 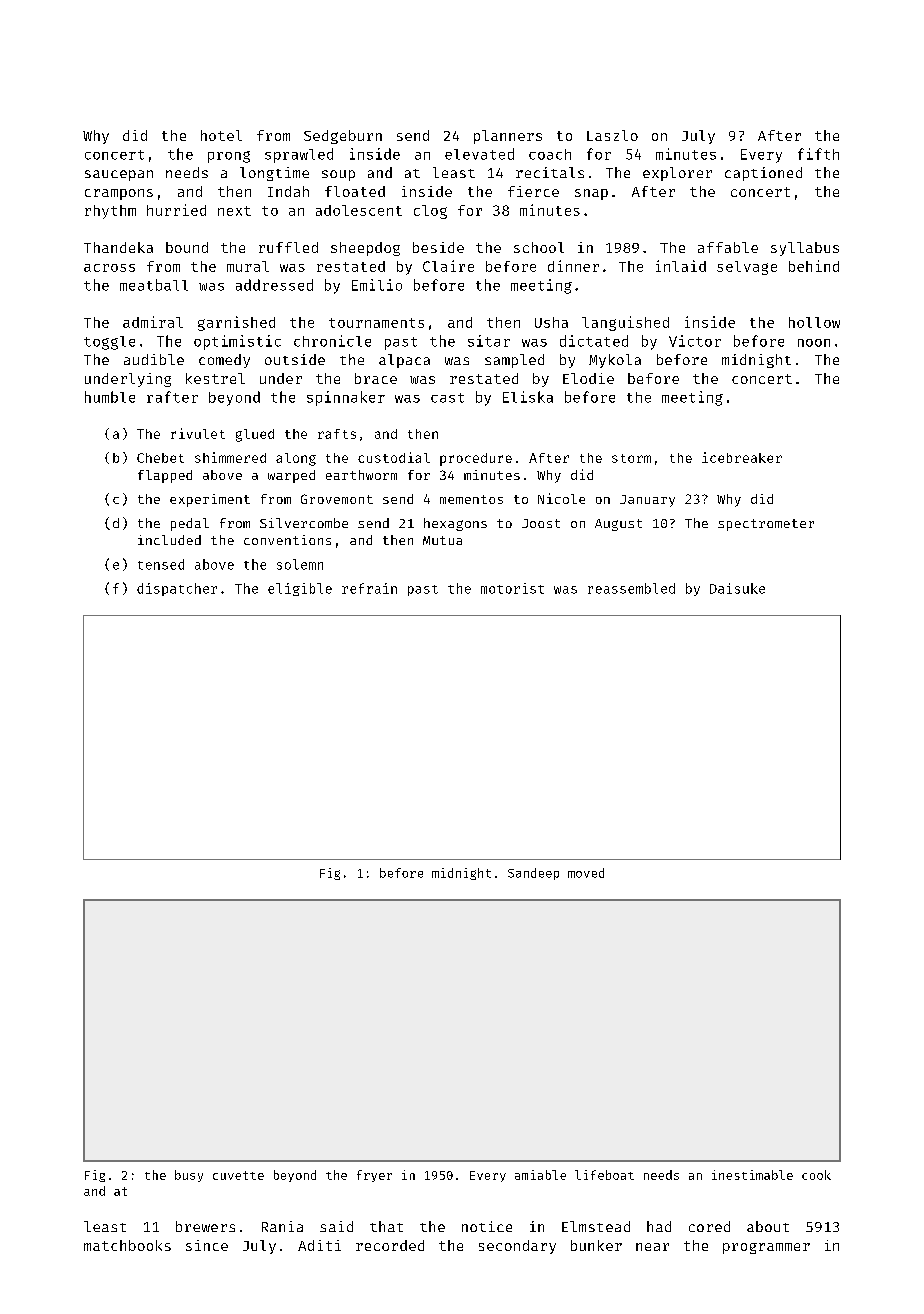 I want to click on refrain, so click(x=369, y=588).
